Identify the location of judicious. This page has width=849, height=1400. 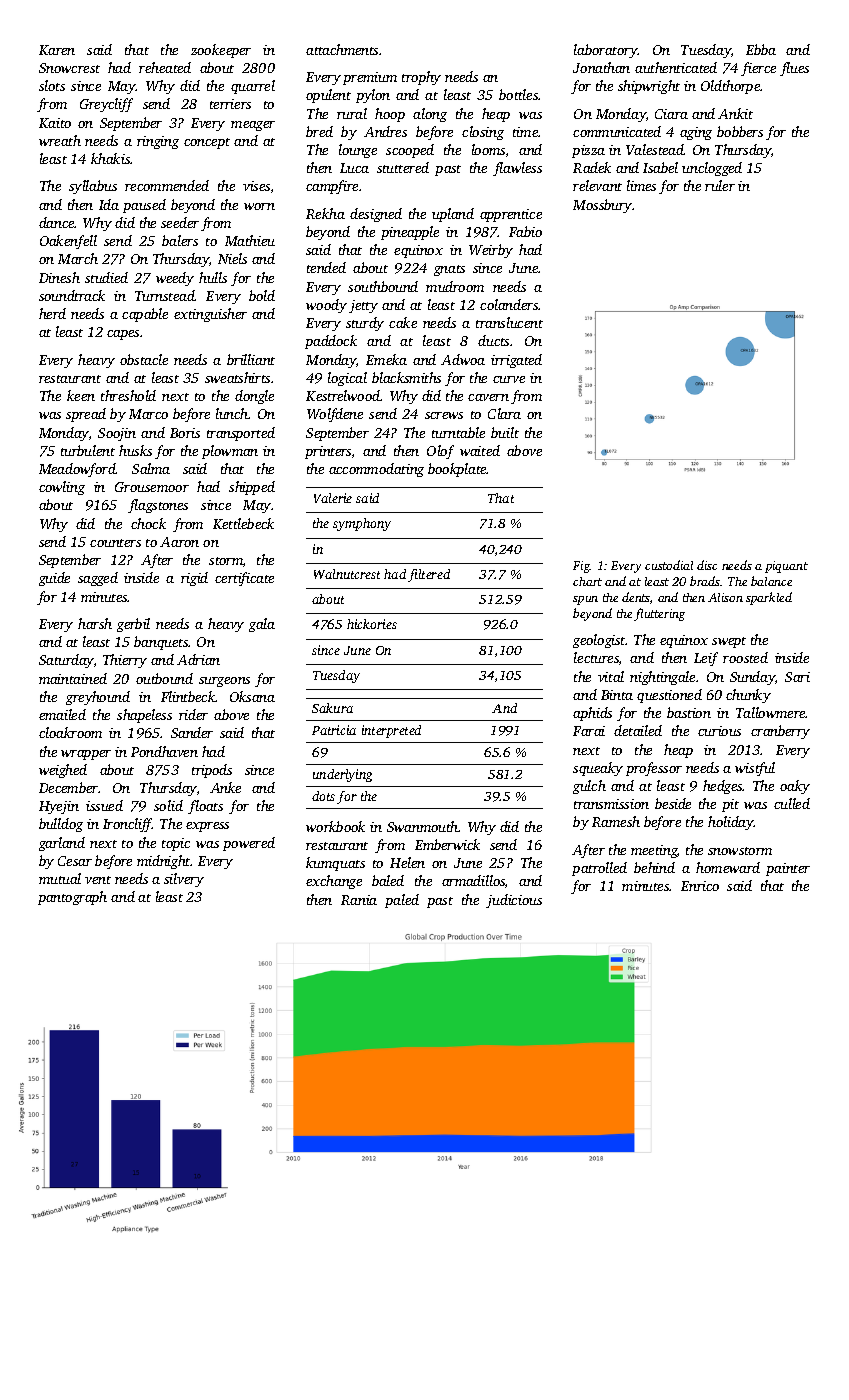
(514, 901).
